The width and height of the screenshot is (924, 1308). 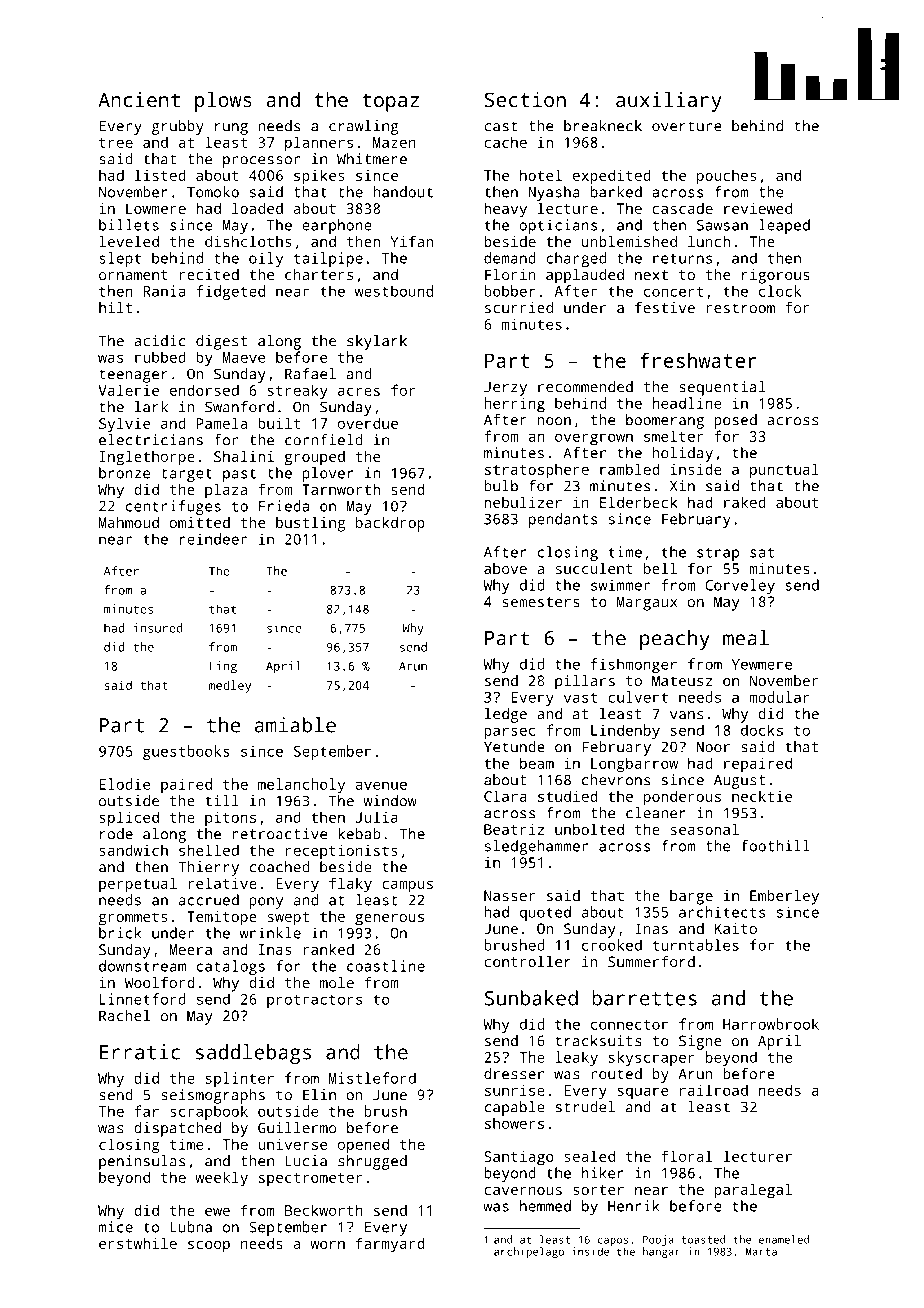 I want to click on splinter, so click(x=240, y=1079).
